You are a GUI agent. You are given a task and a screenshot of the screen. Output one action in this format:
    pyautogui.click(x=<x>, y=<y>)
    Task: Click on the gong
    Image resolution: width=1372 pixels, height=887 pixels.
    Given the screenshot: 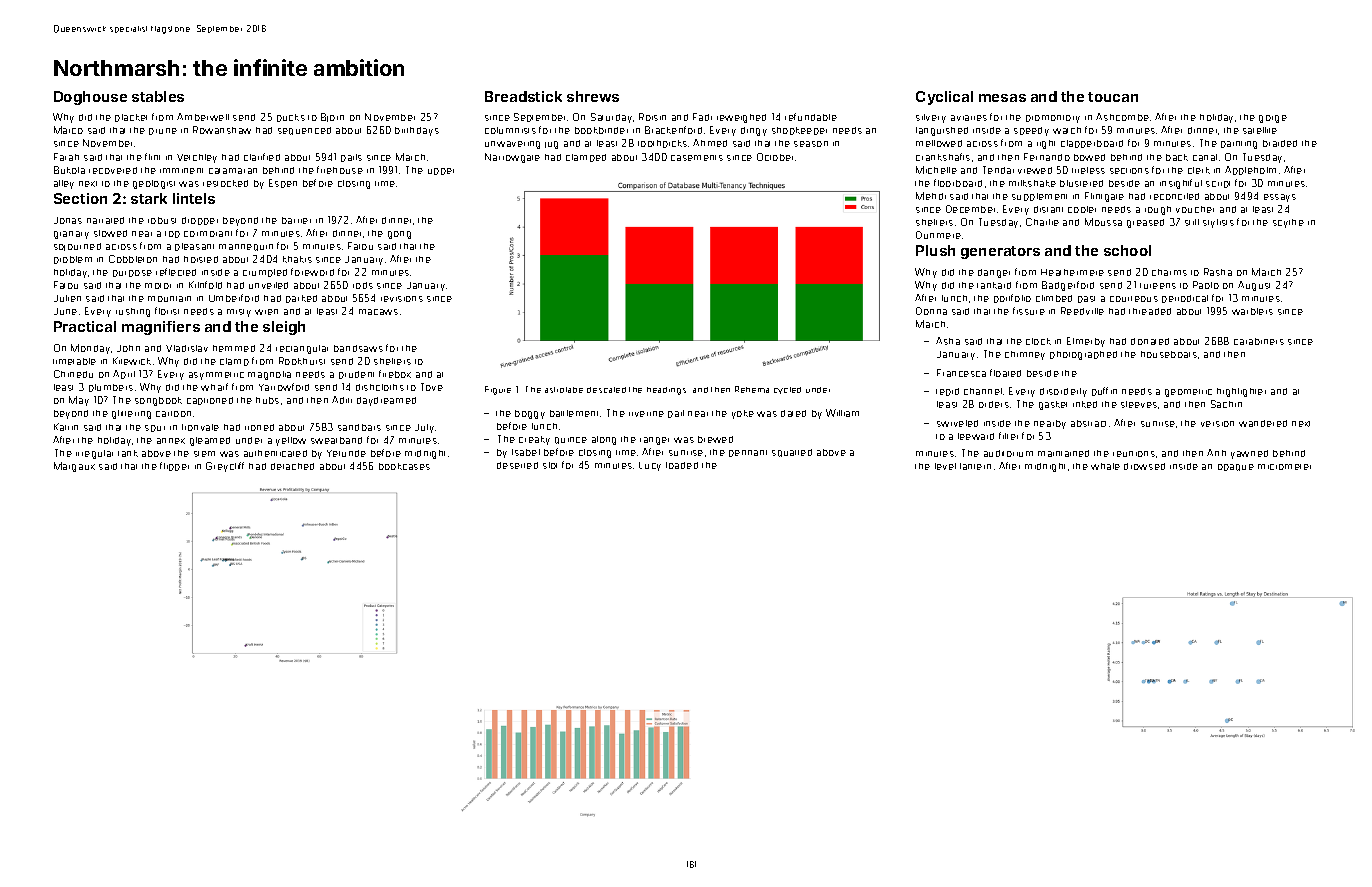 What is the action you would take?
    pyautogui.click(x=399, y=235)
